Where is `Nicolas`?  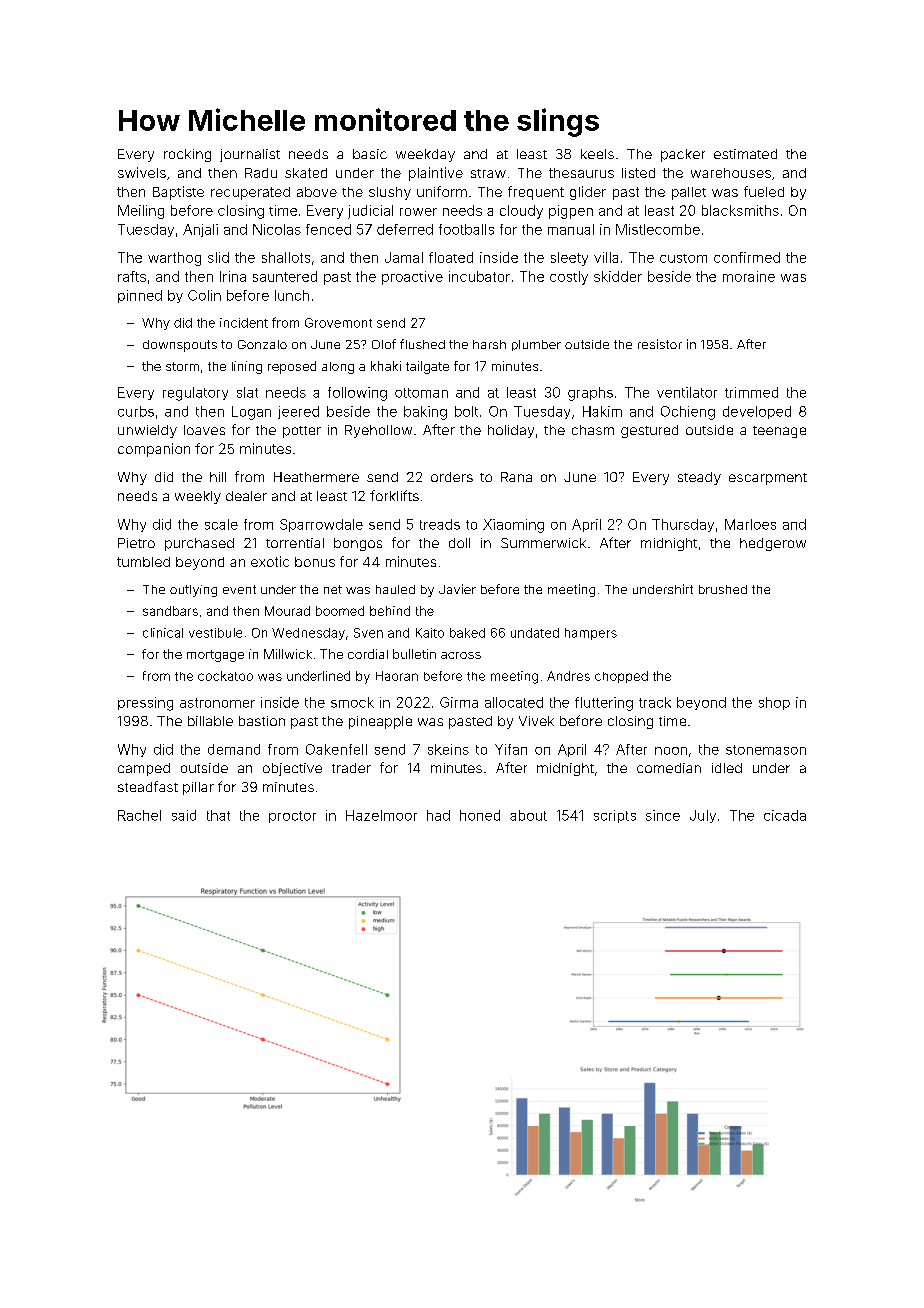
Nicolas is located at coordinates (277, 229).
